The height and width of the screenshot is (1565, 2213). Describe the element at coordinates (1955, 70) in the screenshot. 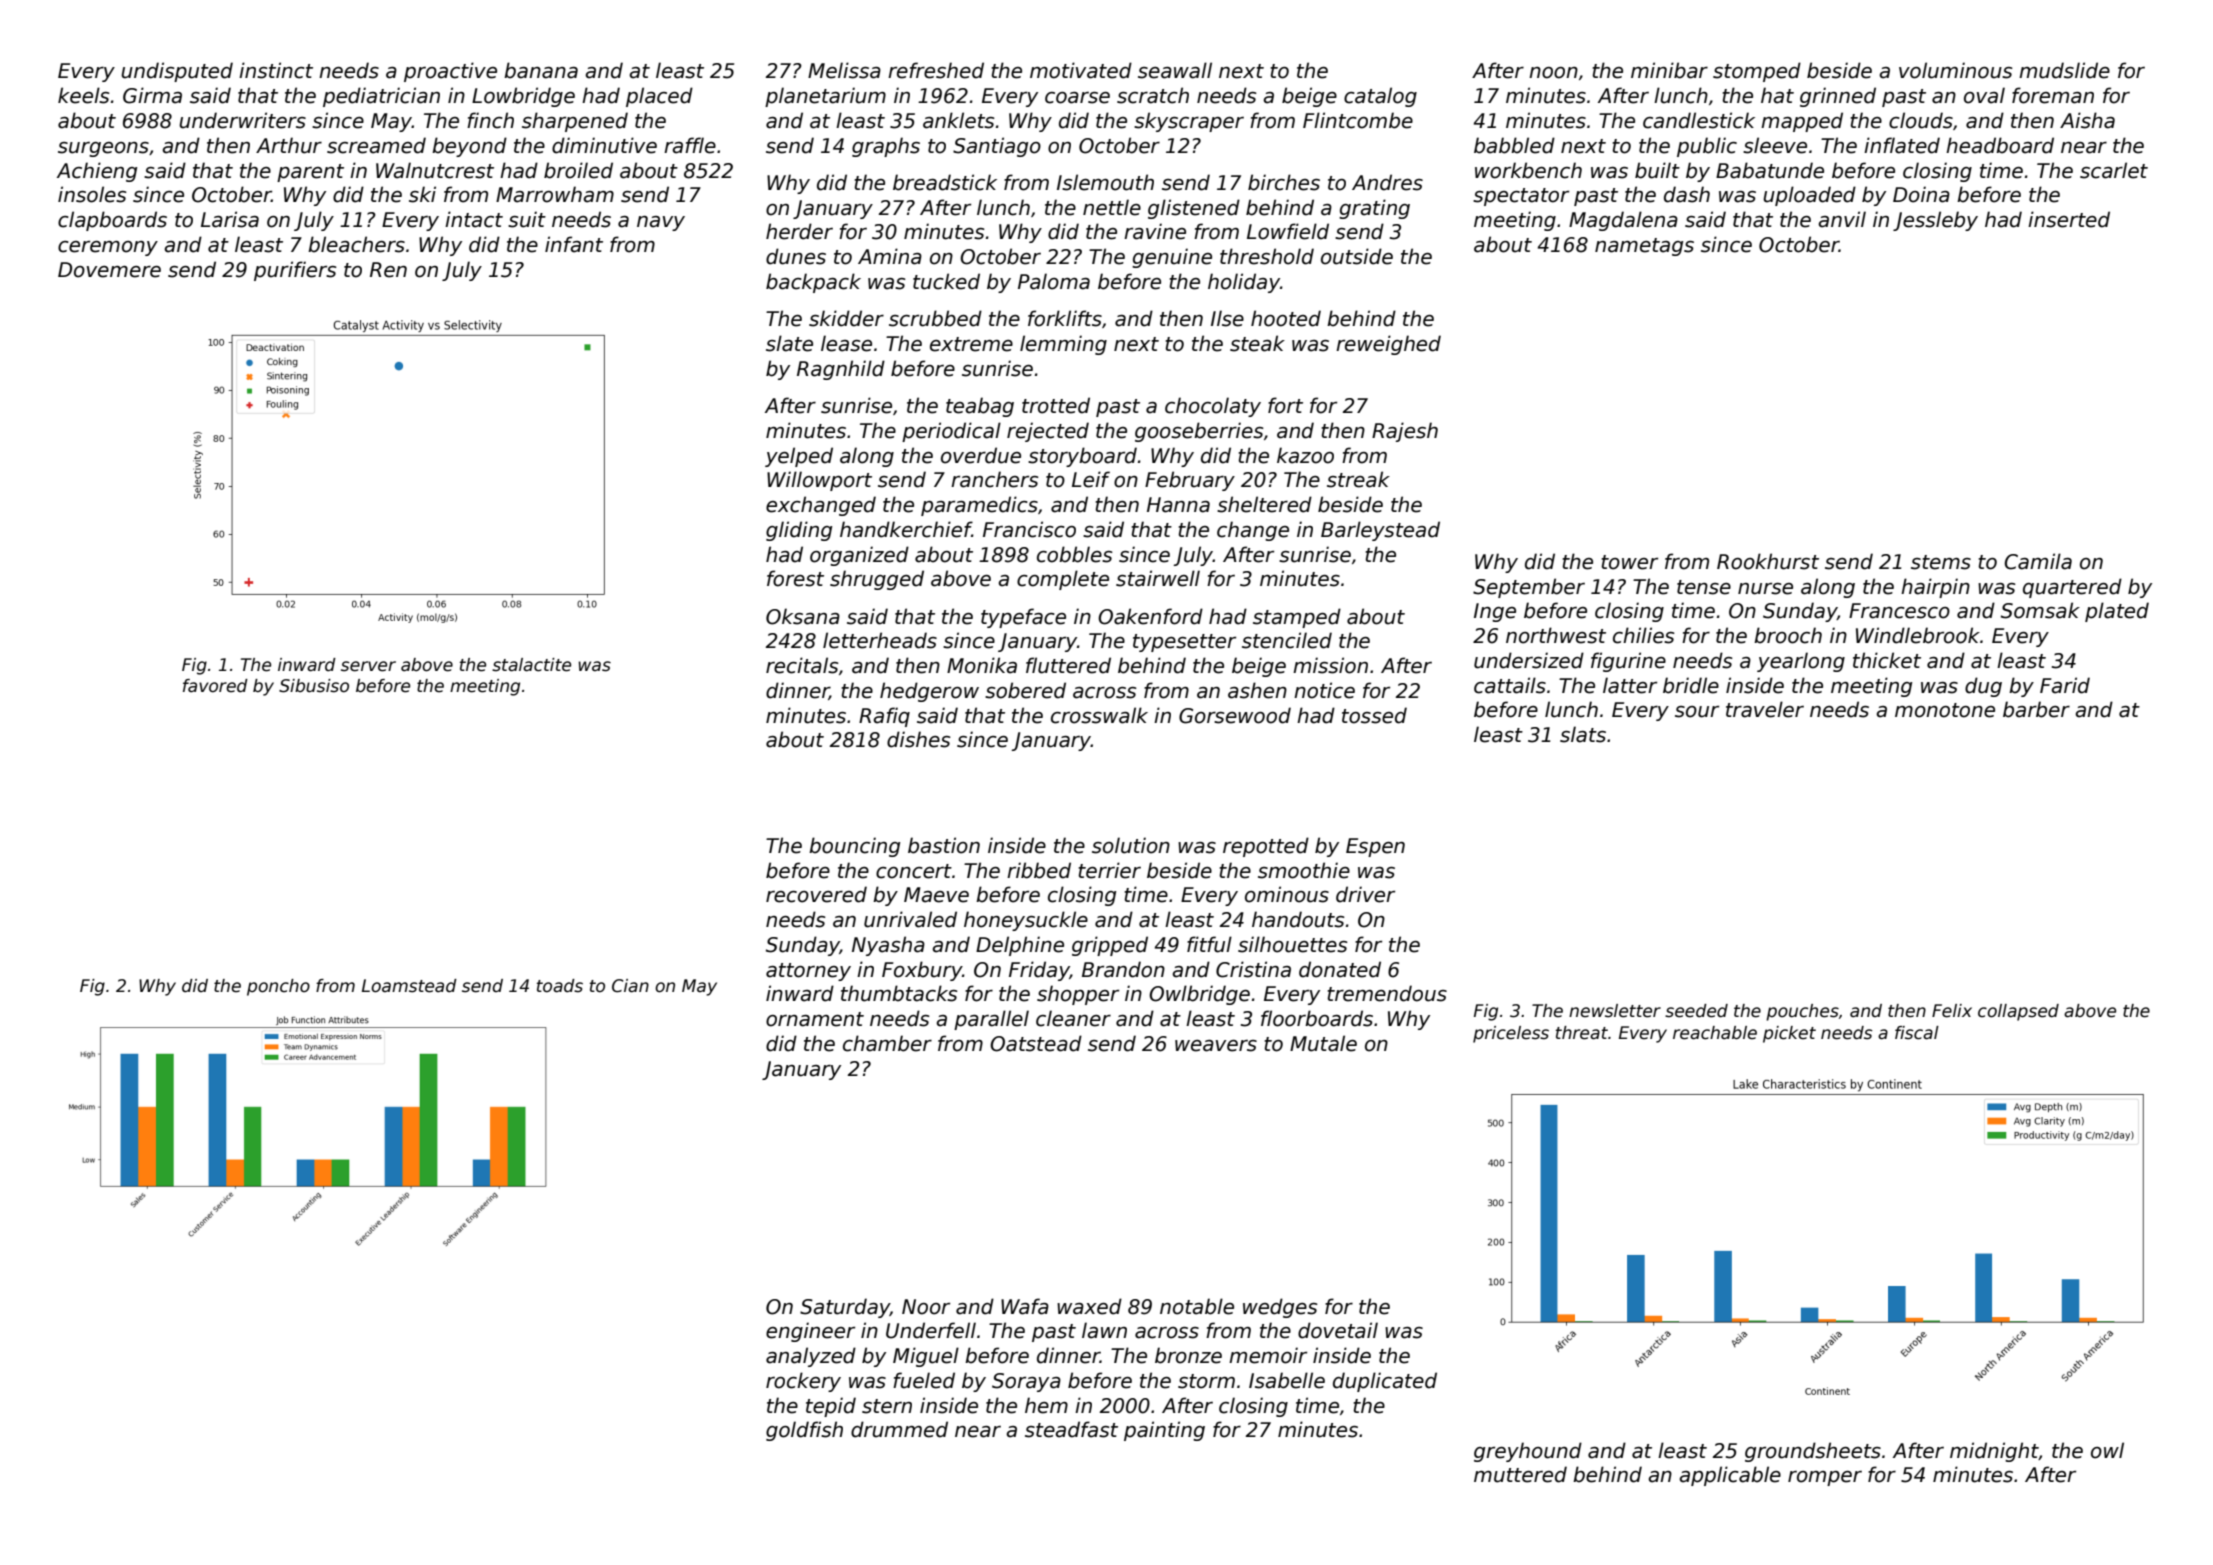

I see `voluminous` at that location.
